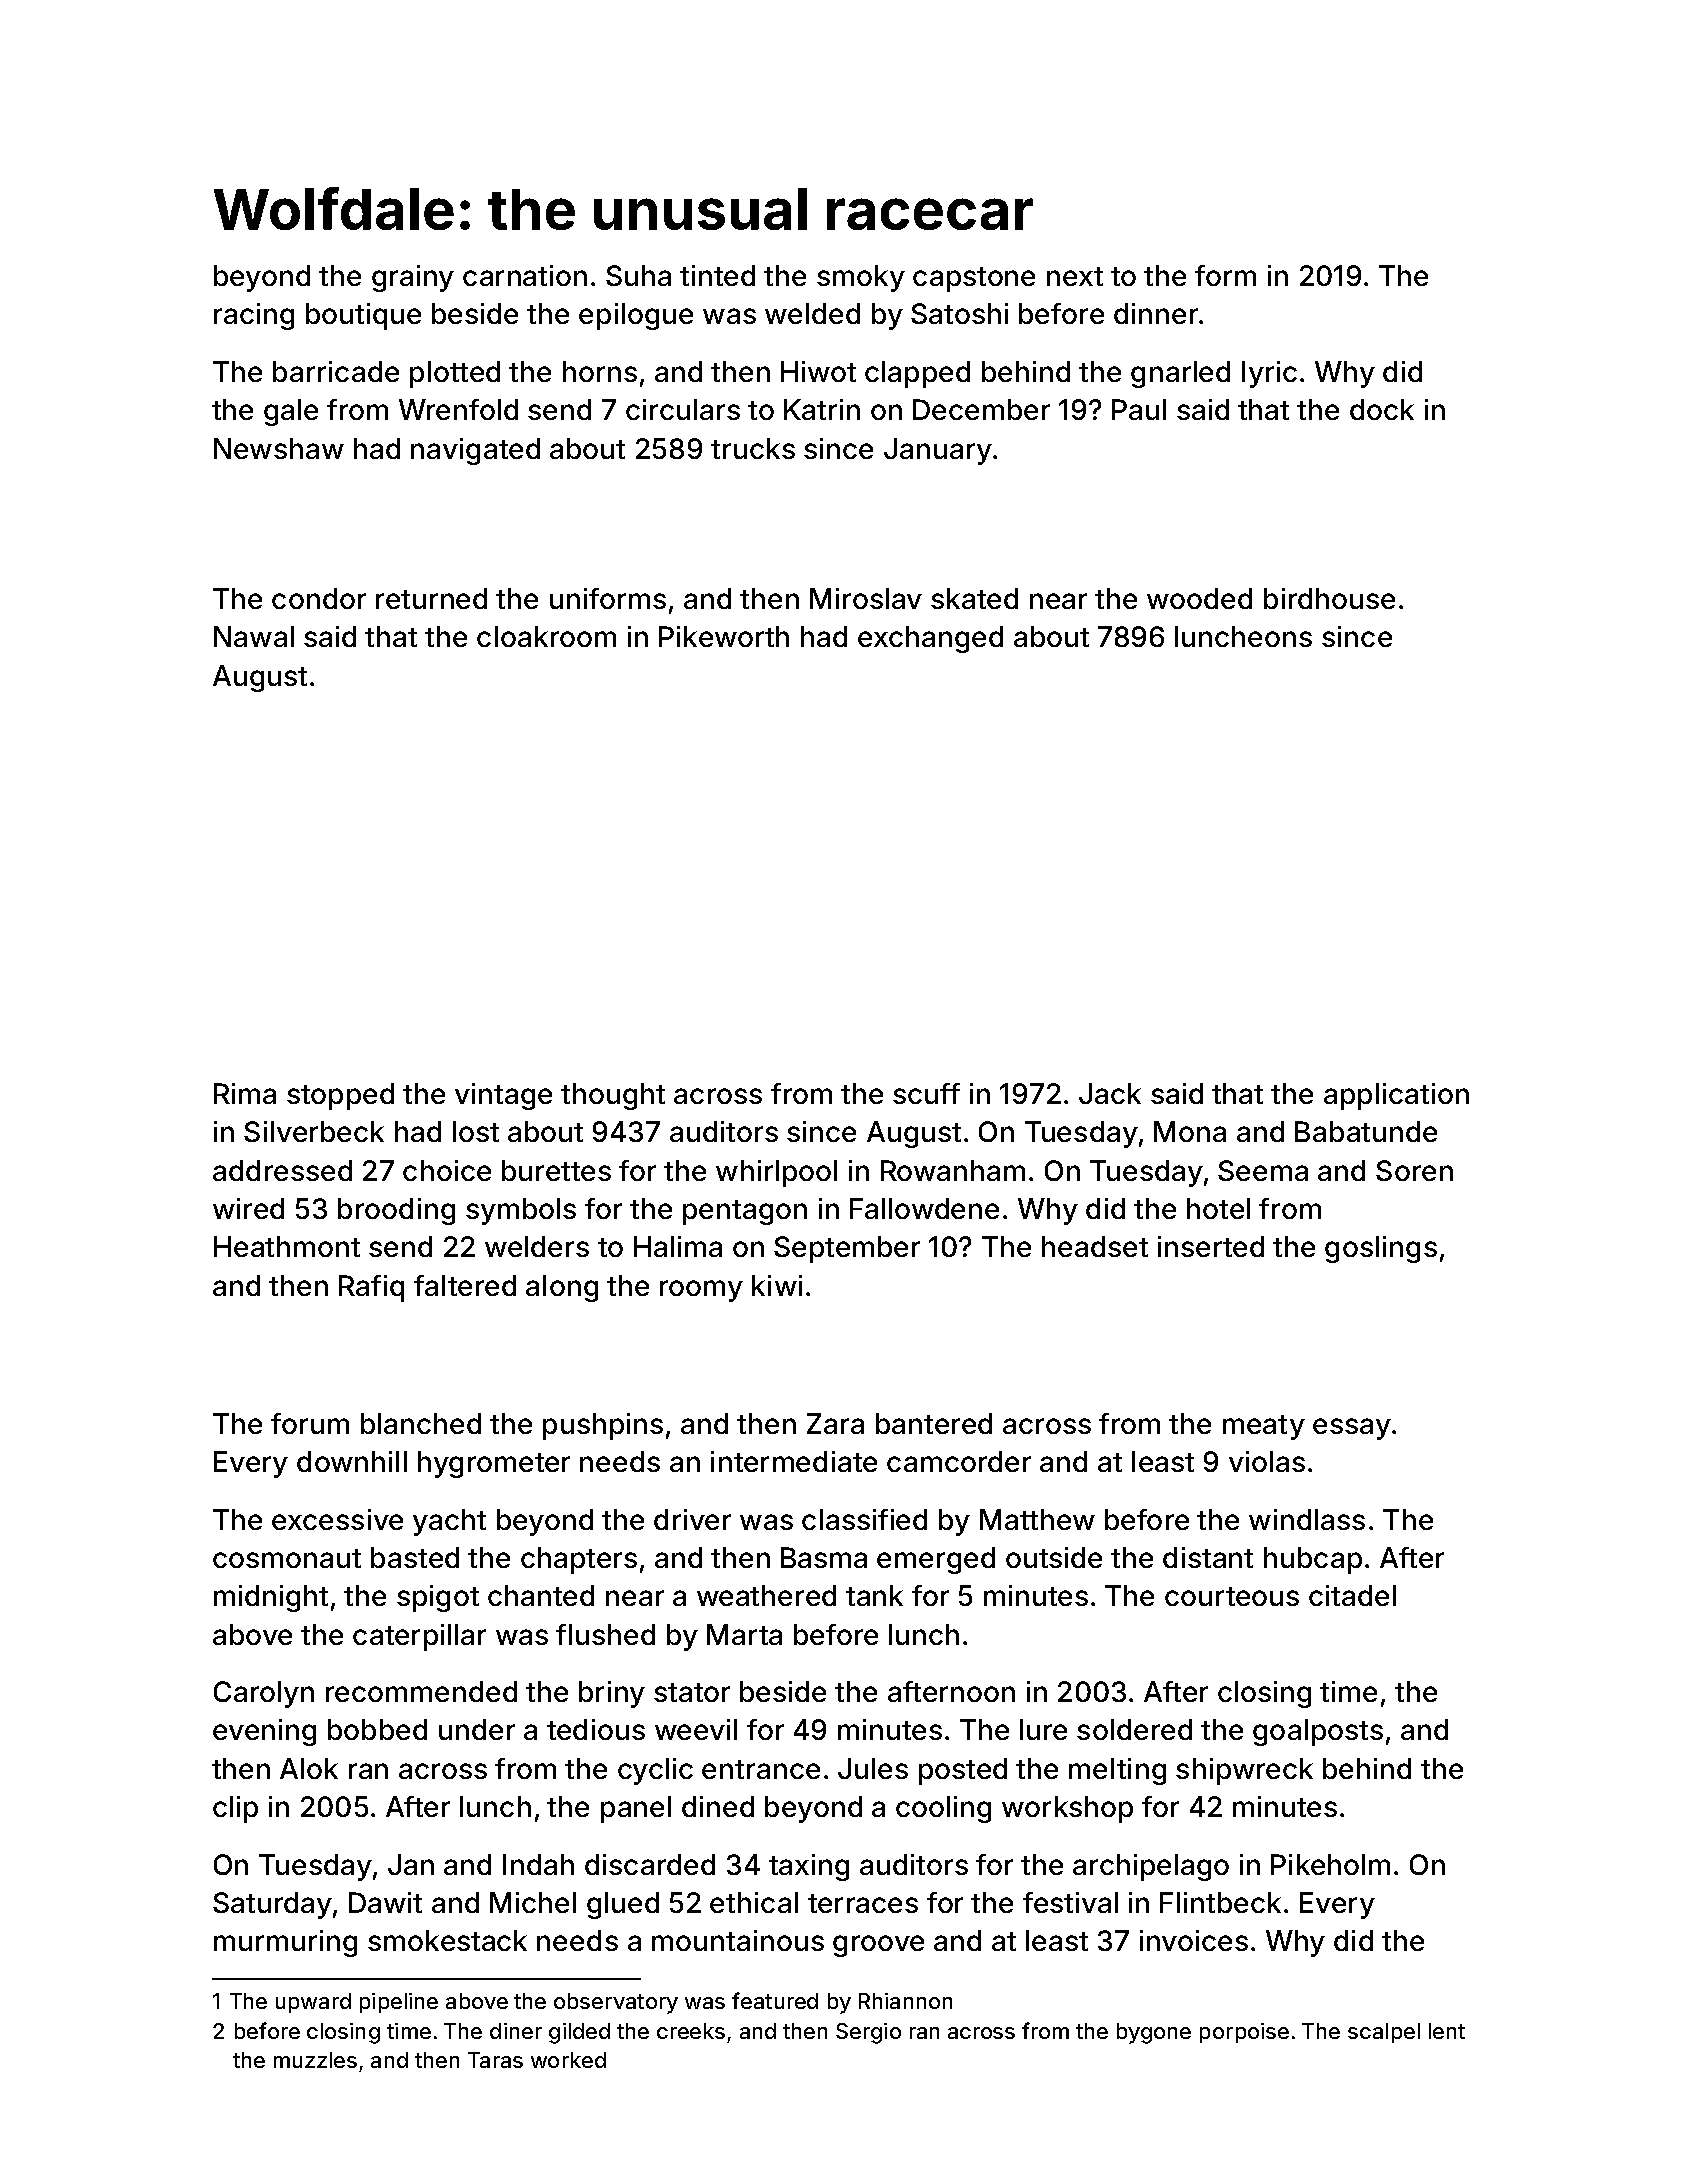 This page has width=1683, height=2178. Describe the element at coordinates (1043, 1729) in the page. I see `lure` at that location.
